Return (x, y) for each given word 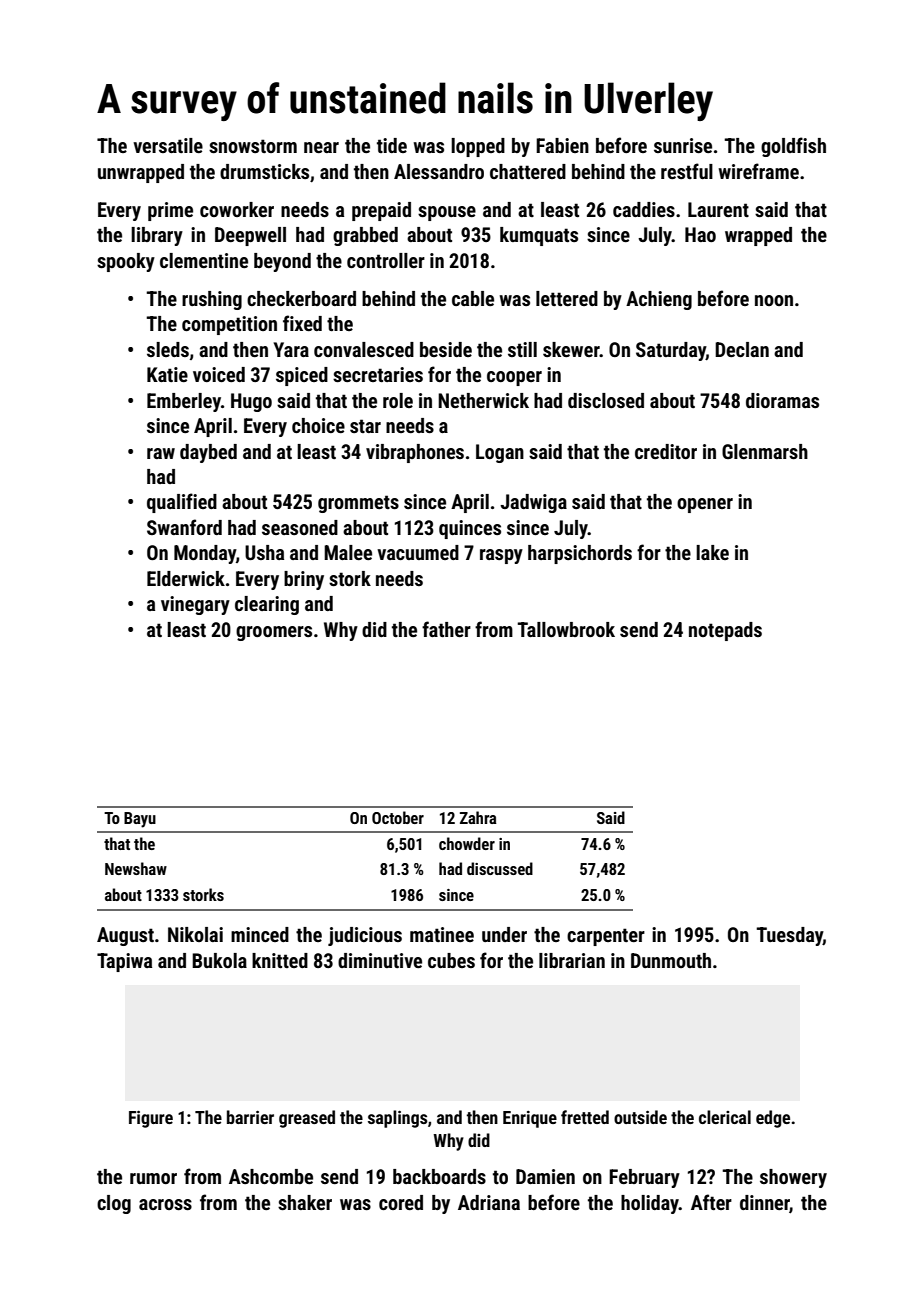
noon (774, 300)
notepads (725, 631)
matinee (442, 934)
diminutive (380, 960)
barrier (250, 1117)
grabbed (365, 236)
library (157, 236)
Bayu (140, 820)
